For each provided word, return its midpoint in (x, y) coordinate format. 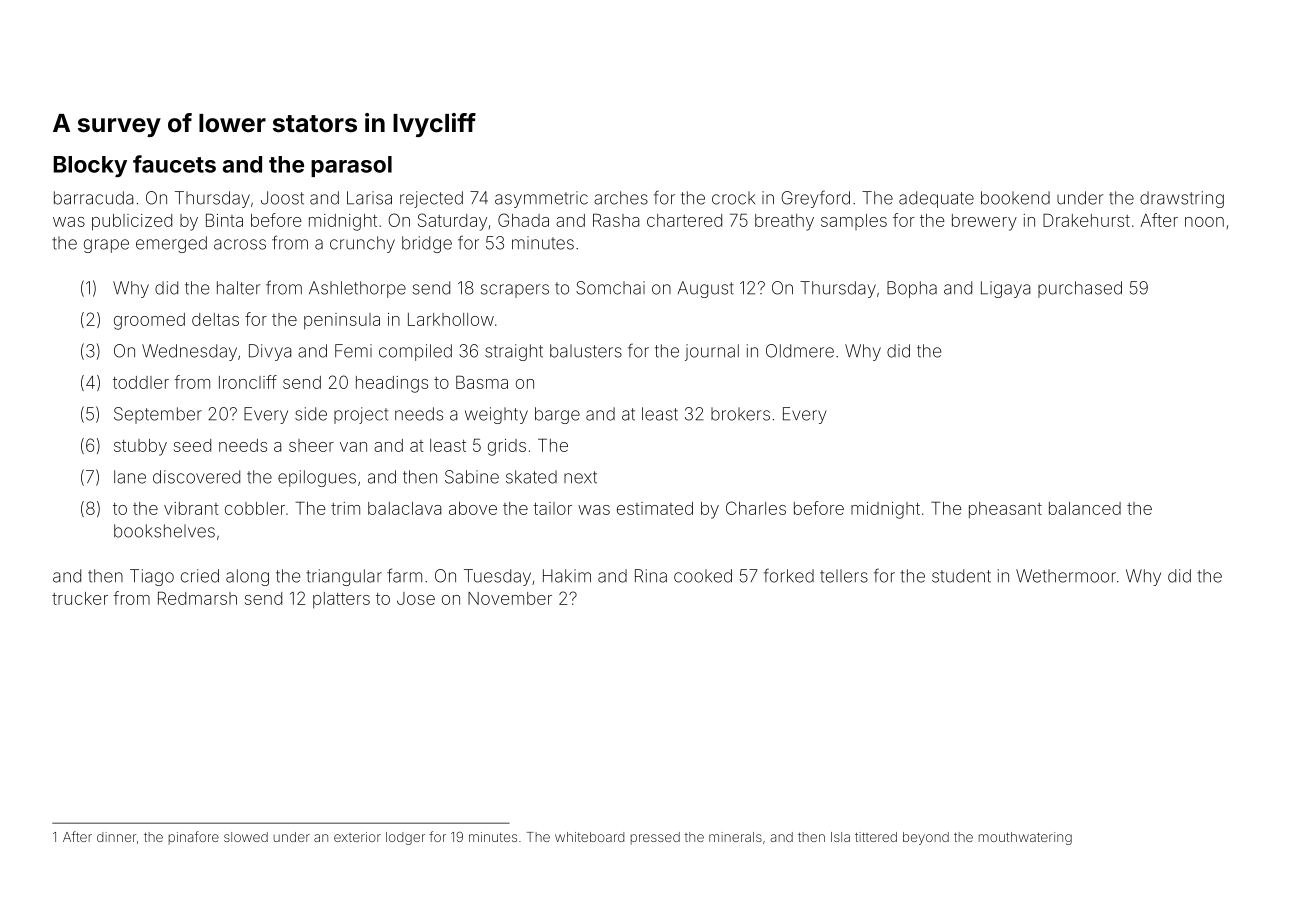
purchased (1080, 289)
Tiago (152, 577)
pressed (655, 838)
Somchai (610, 288)
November (510, 598)
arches (621, 198)
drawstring (1182, 199)
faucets (174, 164)
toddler (141, 382)
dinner (117, 837)
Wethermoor (1066, 576)
